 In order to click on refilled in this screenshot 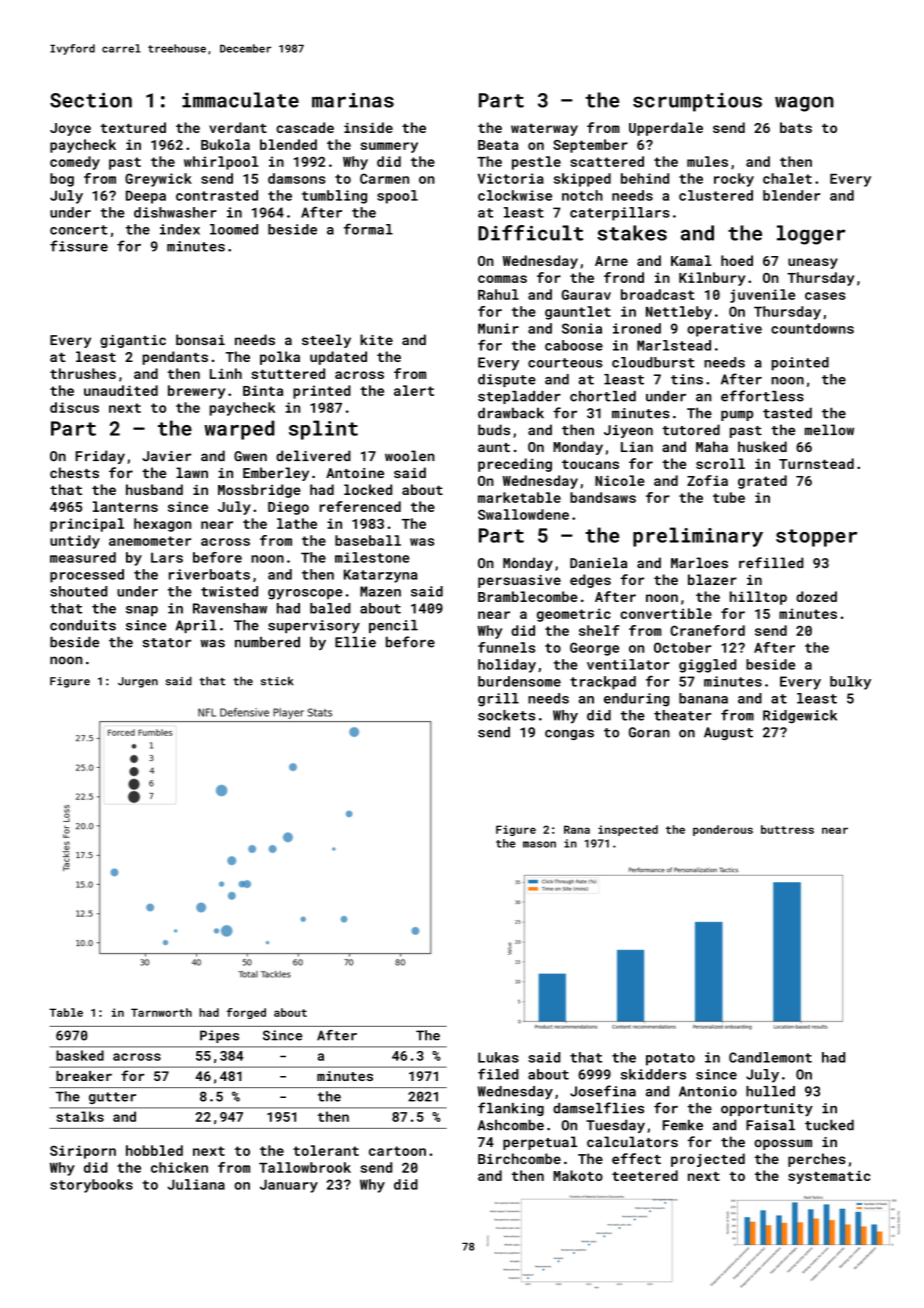, I will do `click(771, 562)`.
